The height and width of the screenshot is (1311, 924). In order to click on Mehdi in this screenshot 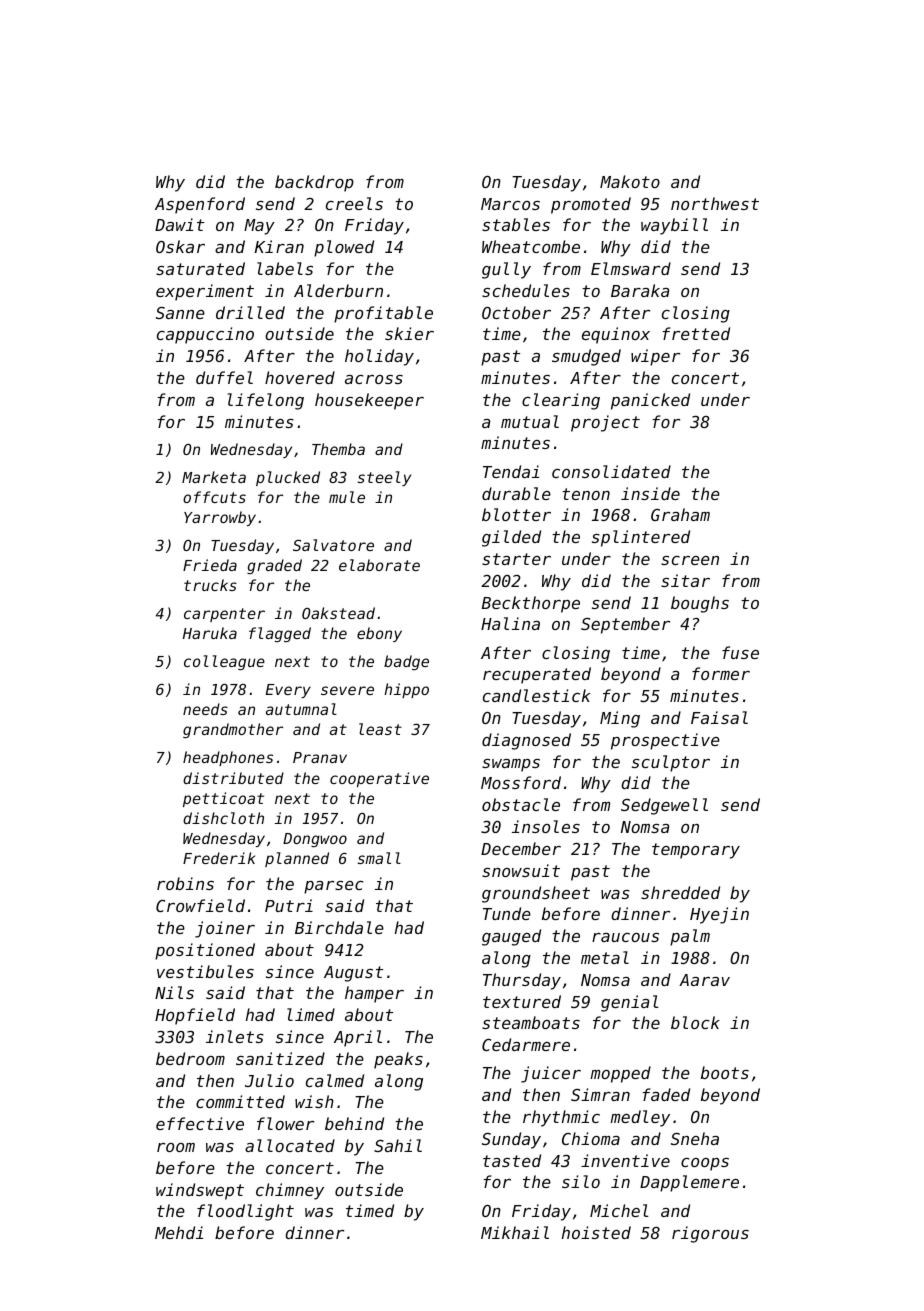, I will do `click(179, 1232)`.
